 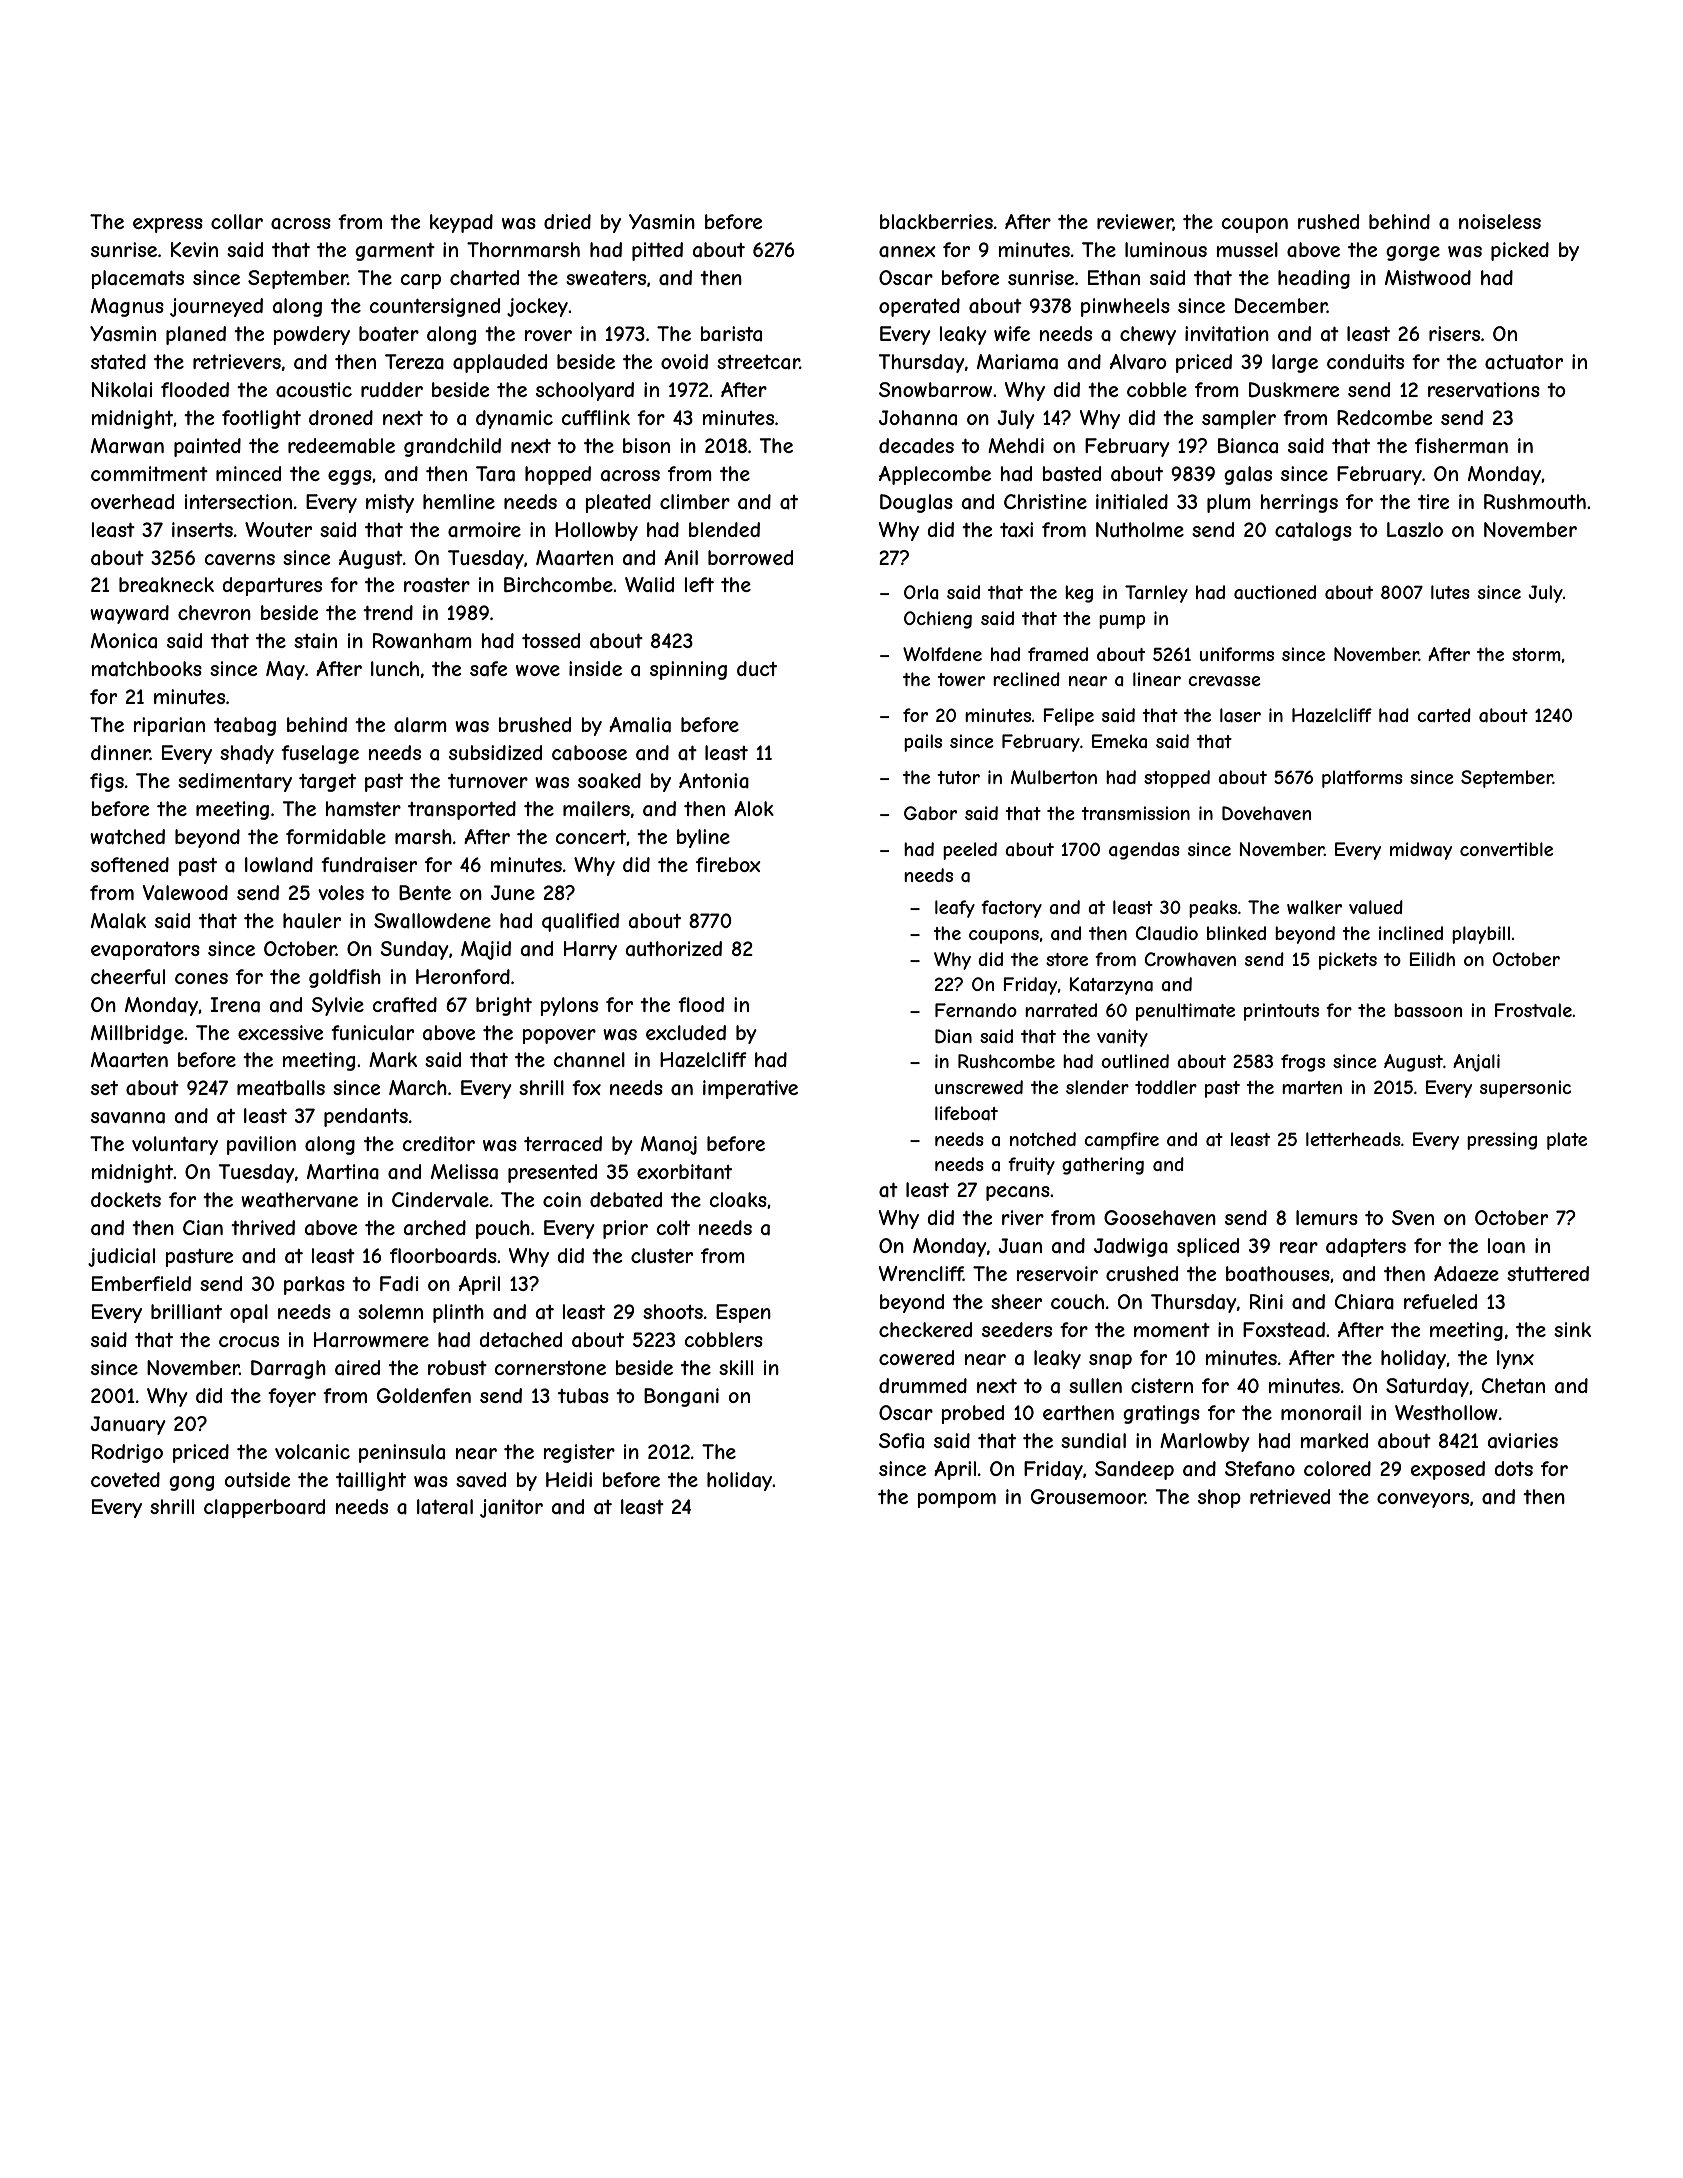 I want to click on shop, so click(x=1219, y=1498).
